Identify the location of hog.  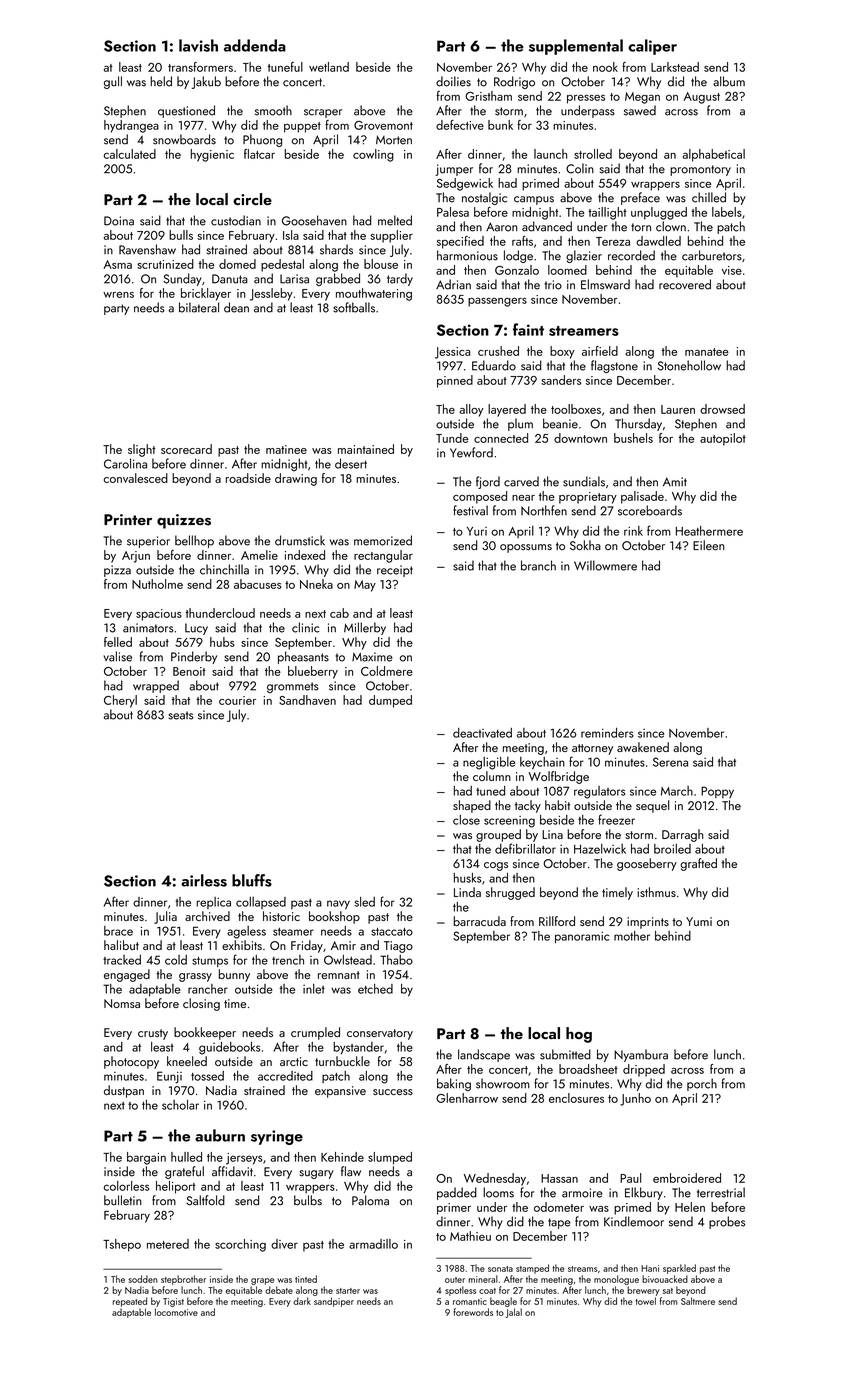
(579, 1035).
